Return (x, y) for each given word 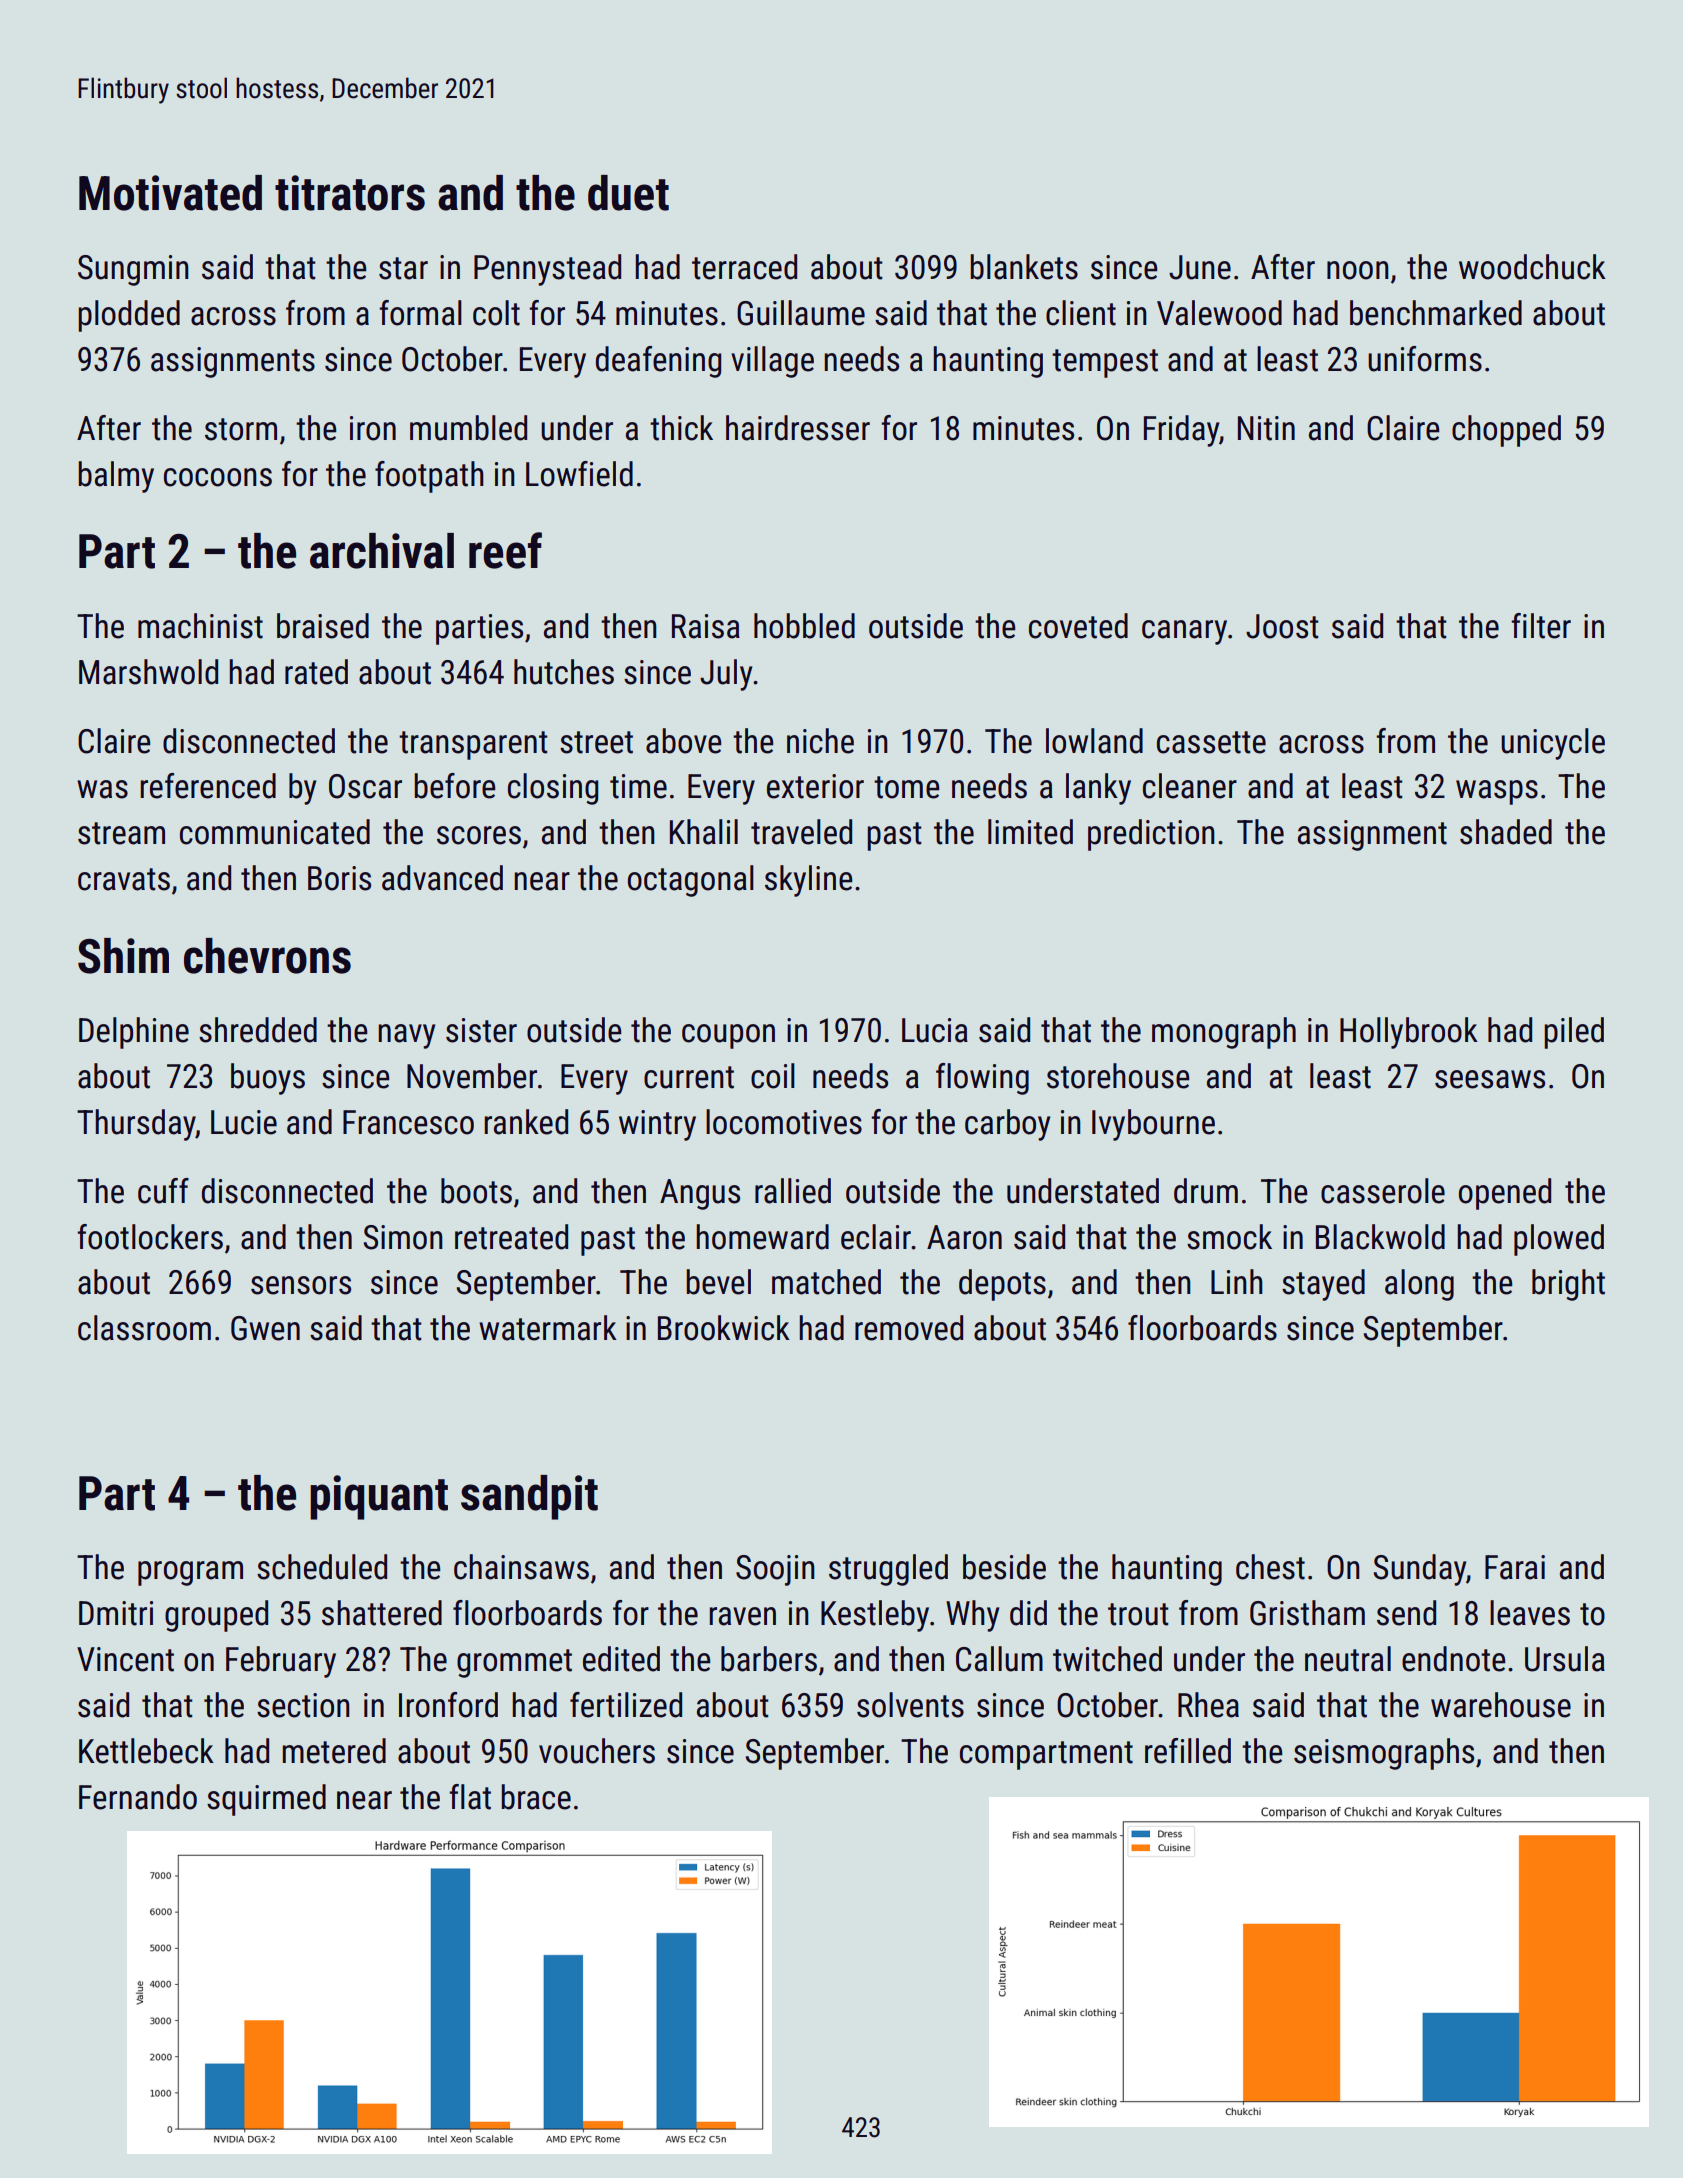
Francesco (408, 1122)
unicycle (1553, 744)
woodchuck (1532, 267)
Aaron (964, 1237)
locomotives (784, 1122)
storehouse (1118, 1076)
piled (1574, 1033)
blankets (1024, 267)
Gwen (265, 1328)
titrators (350, 193)
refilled (1188, 1751)
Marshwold (148, 672)
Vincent (125, 1659)
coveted (1078, 626)
